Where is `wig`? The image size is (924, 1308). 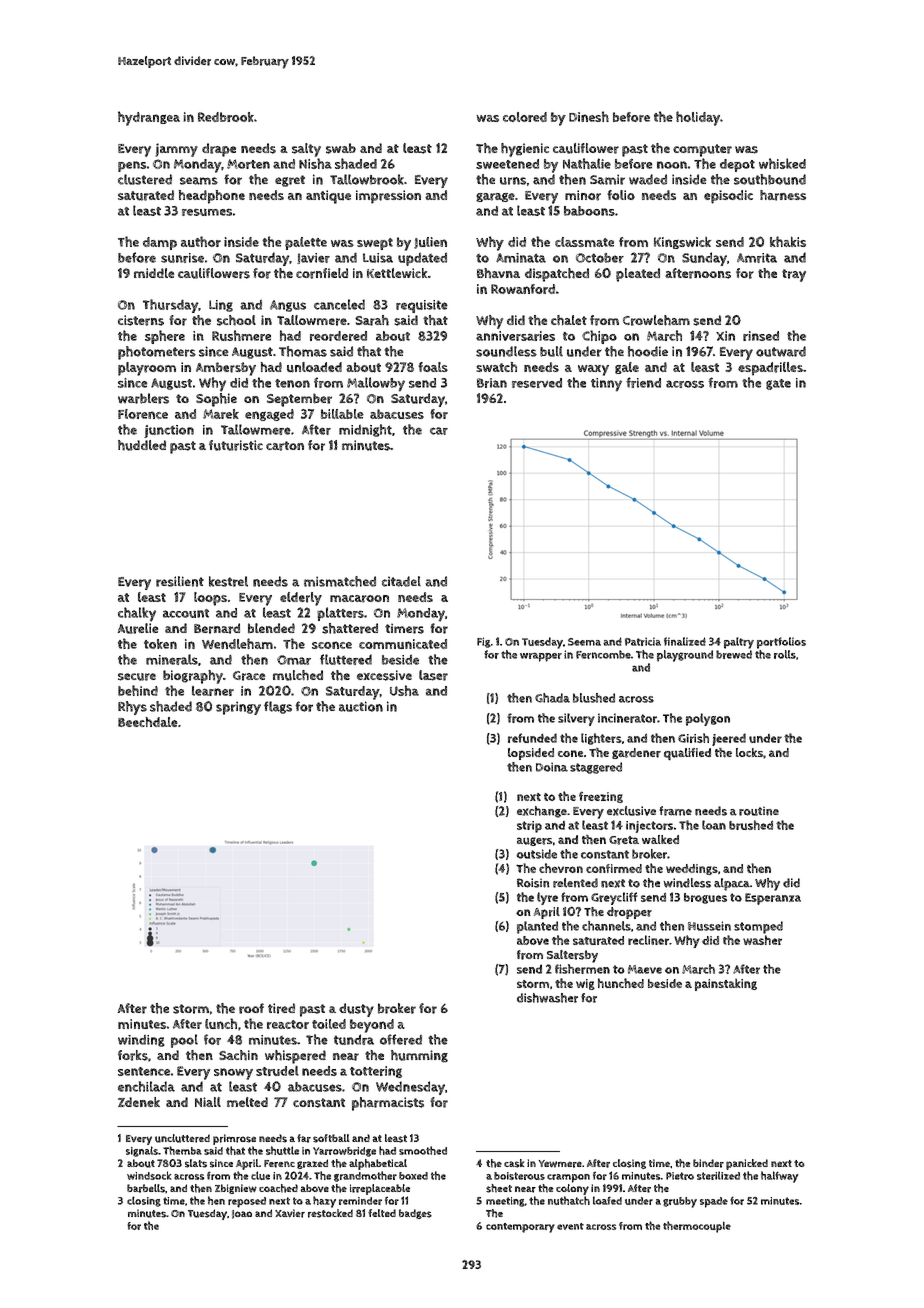
wig is located at coordinates (585, 984).
